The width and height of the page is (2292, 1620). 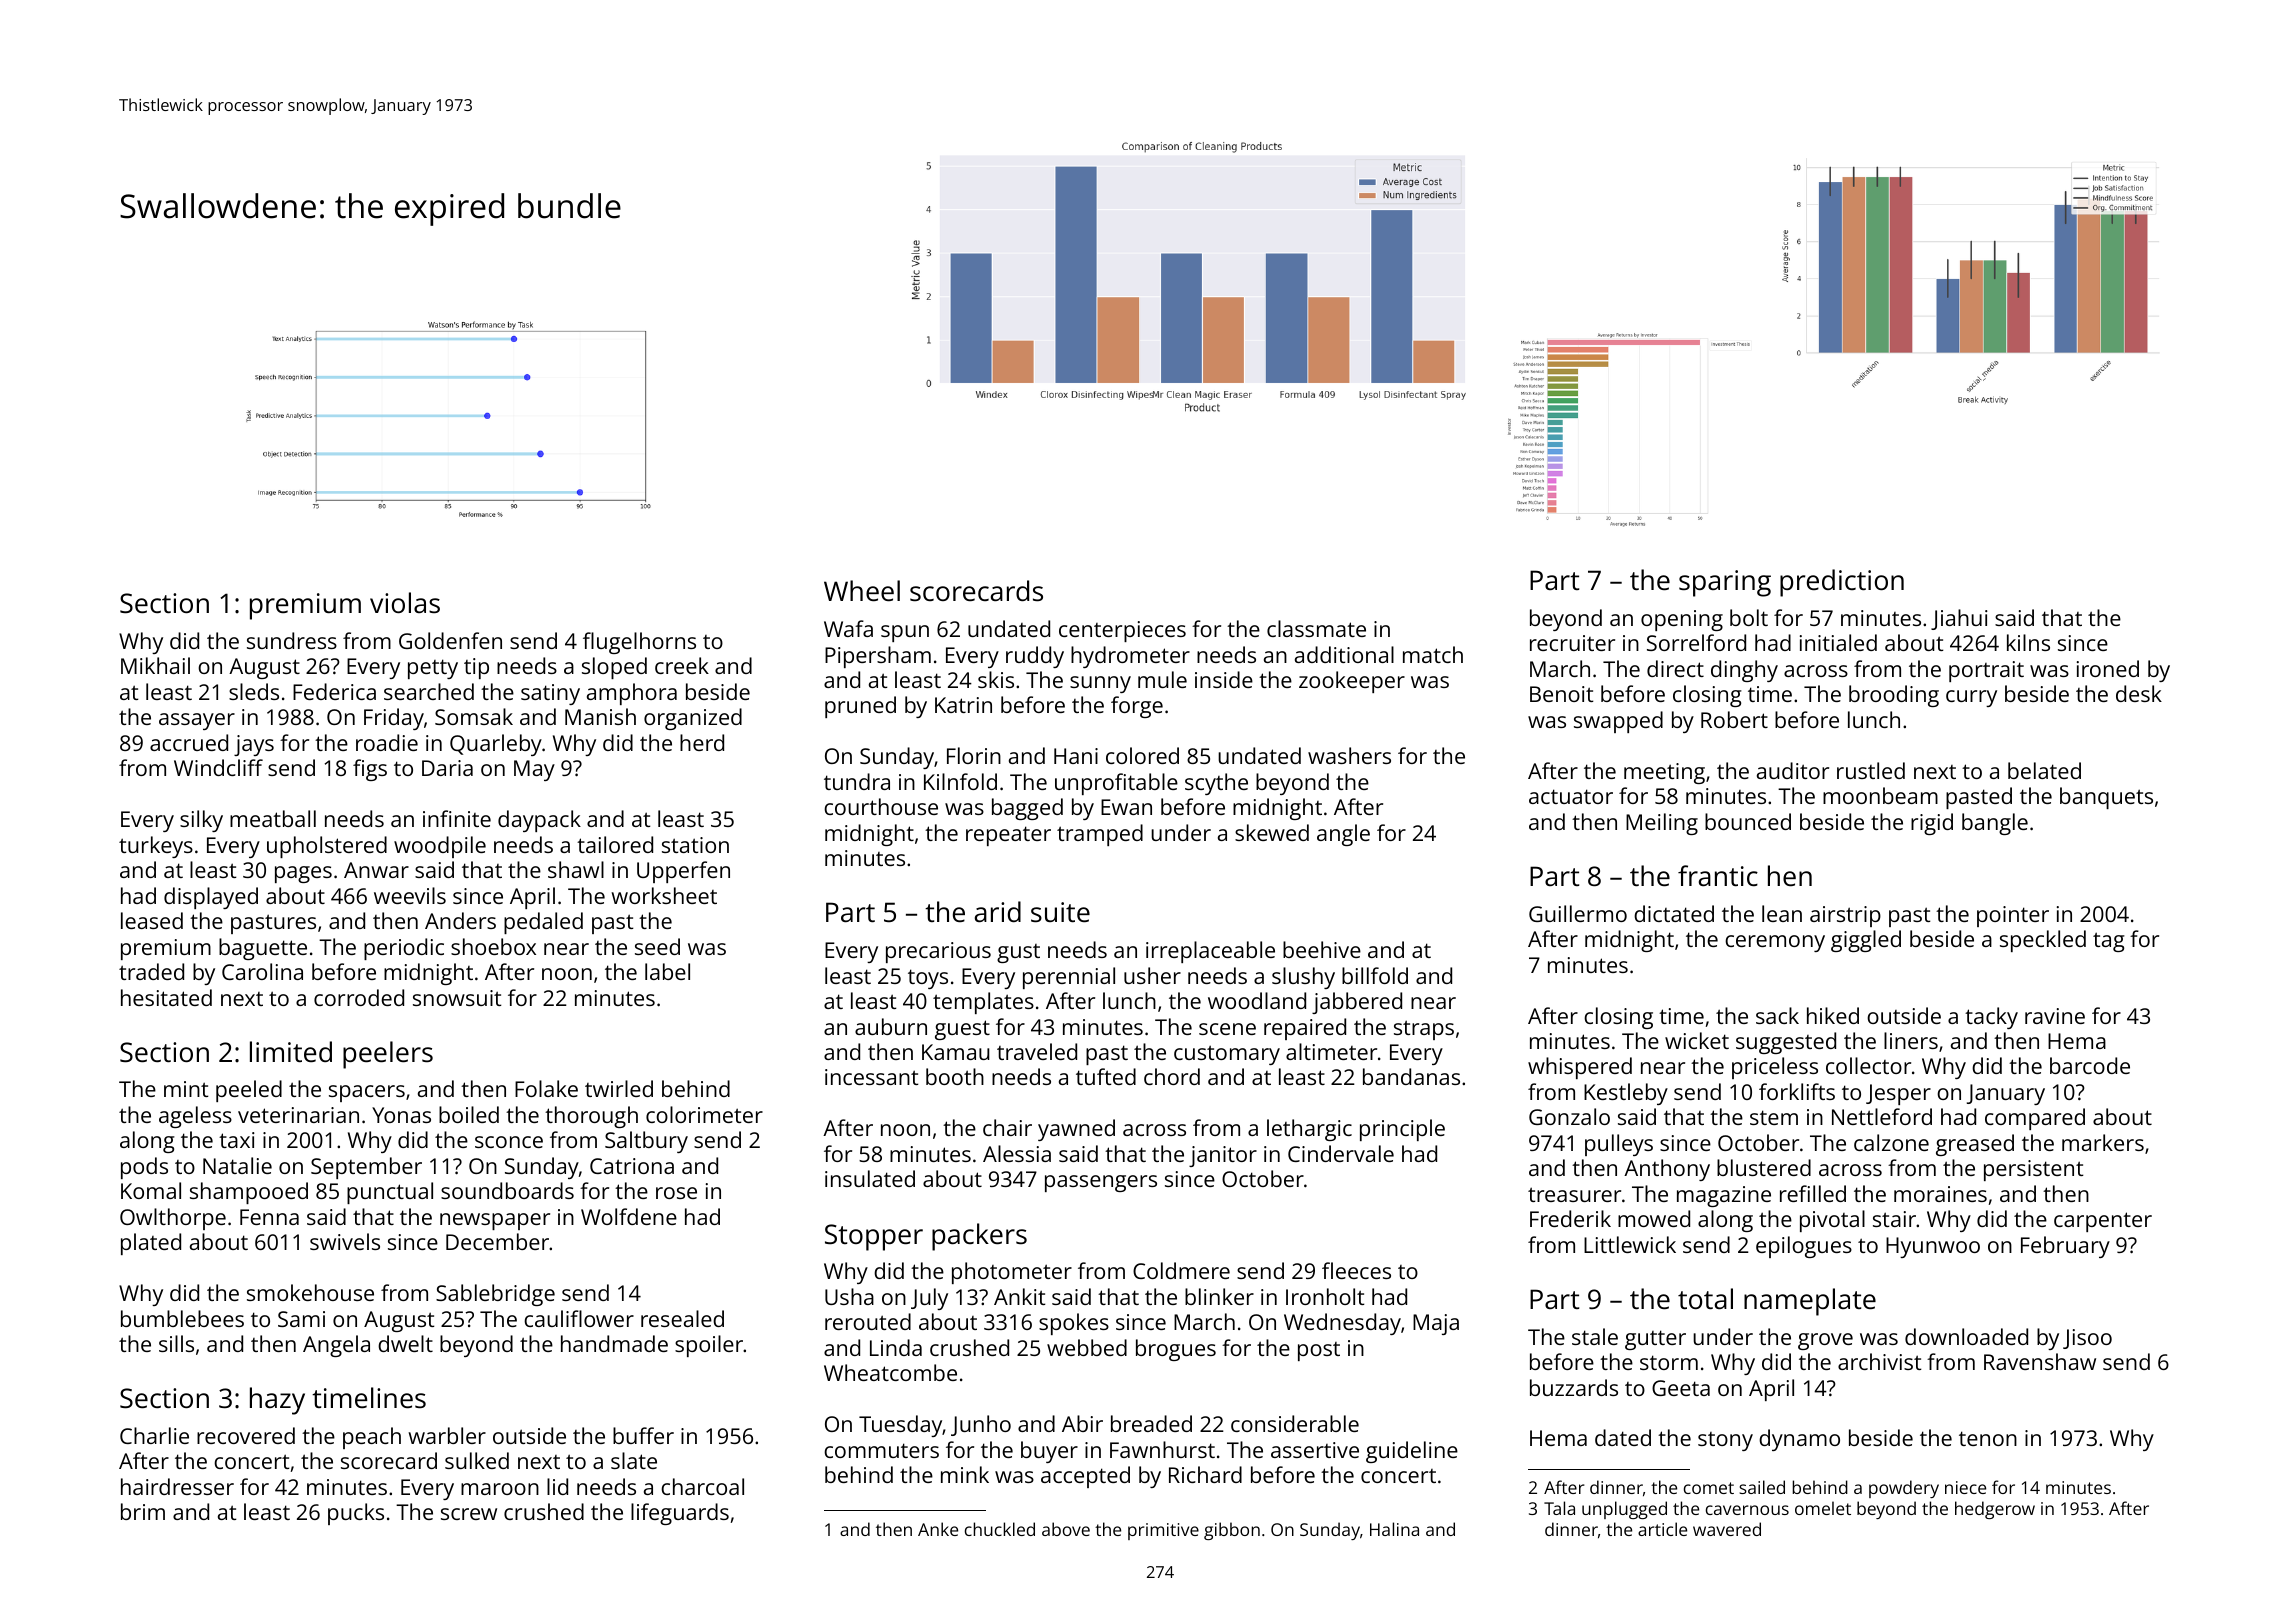 What do you see at coordinates (1322, 949) in the page?
I see `beehive` at bounding box center [1322, 949].
